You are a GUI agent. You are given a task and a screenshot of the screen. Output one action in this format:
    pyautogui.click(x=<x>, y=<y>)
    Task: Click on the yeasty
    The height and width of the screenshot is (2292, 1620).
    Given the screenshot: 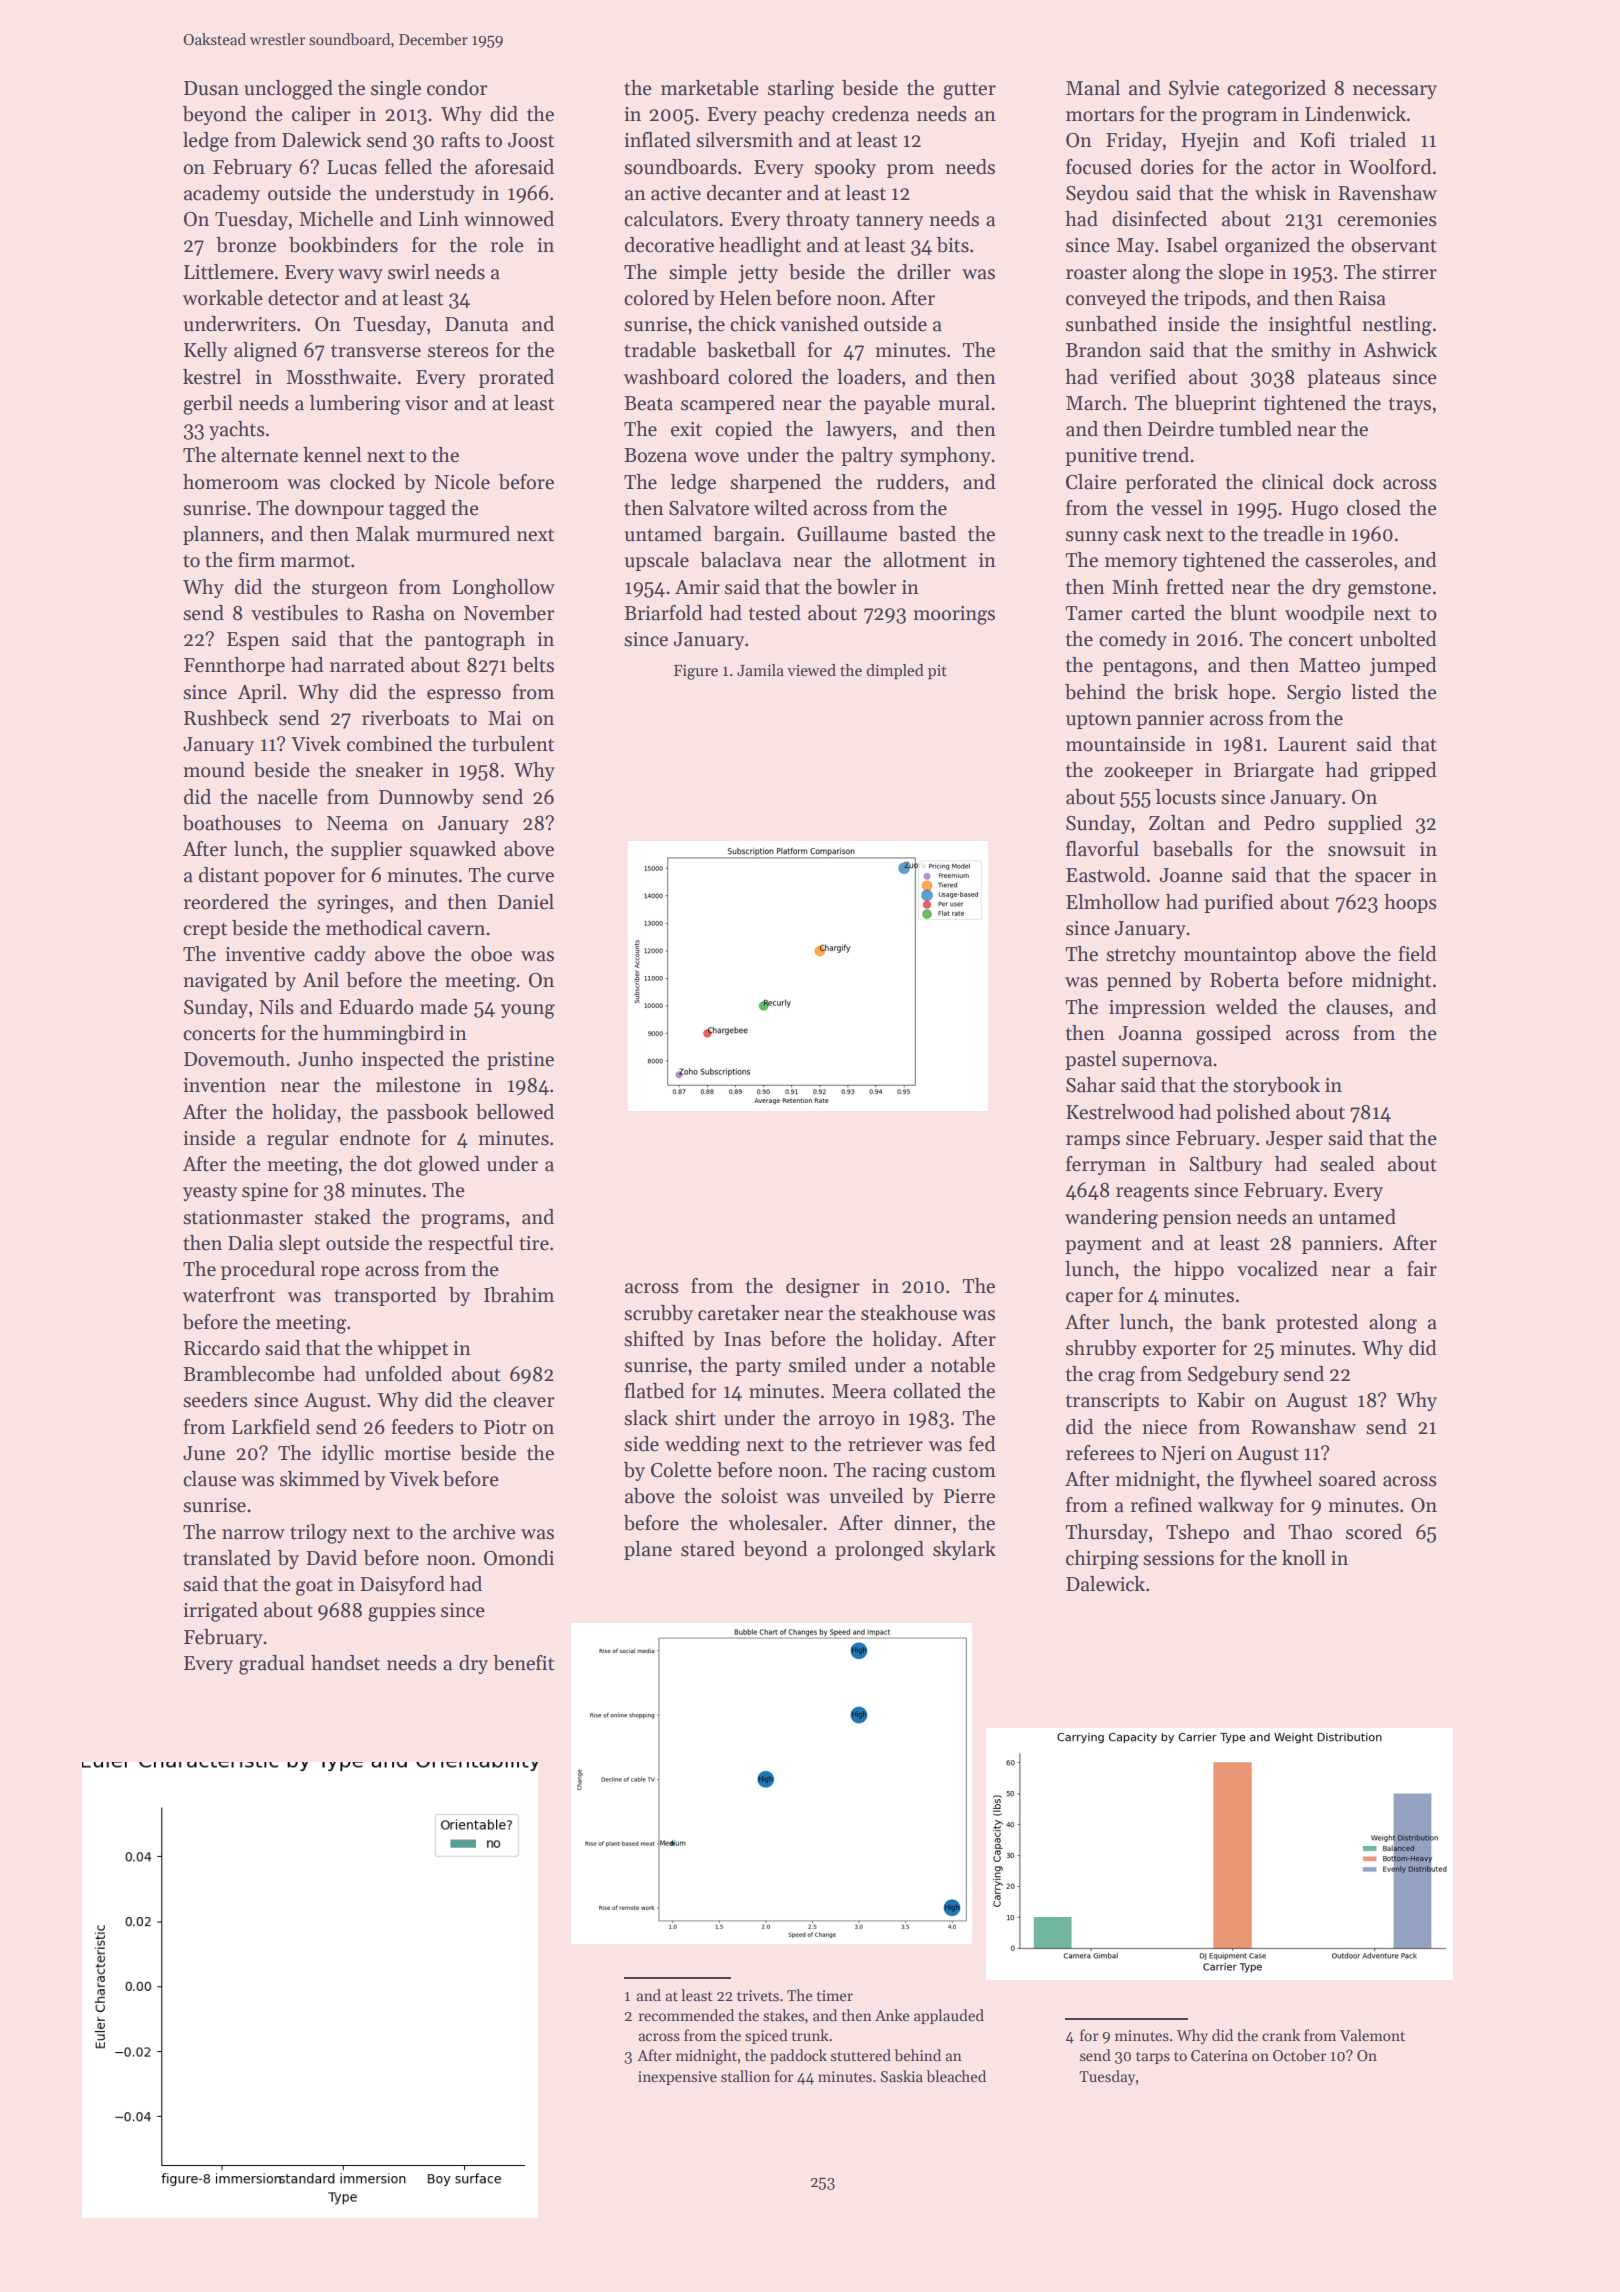 What is the action you would take?
    pyautogui.click(x=210, y=1192)
